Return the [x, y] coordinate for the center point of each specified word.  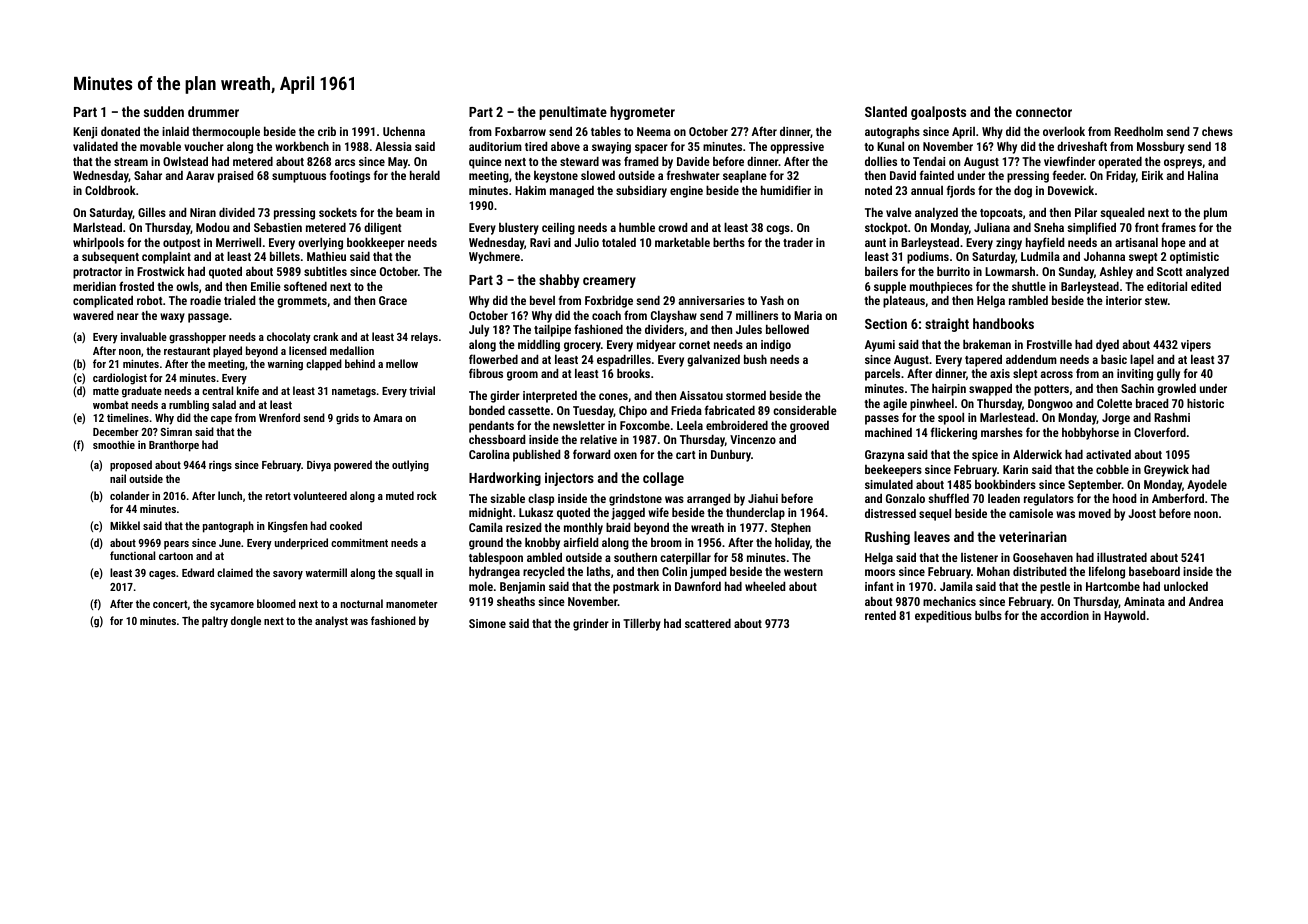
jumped [708, 572]
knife [248, 390]
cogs [778, 230]
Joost [1142, 513]
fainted [937, 175]
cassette [529, 411]
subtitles [325, 271]
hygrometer [642, 113]
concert [170, 604]
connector [1044, 112]
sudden [164, 111]
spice [985, 456]
